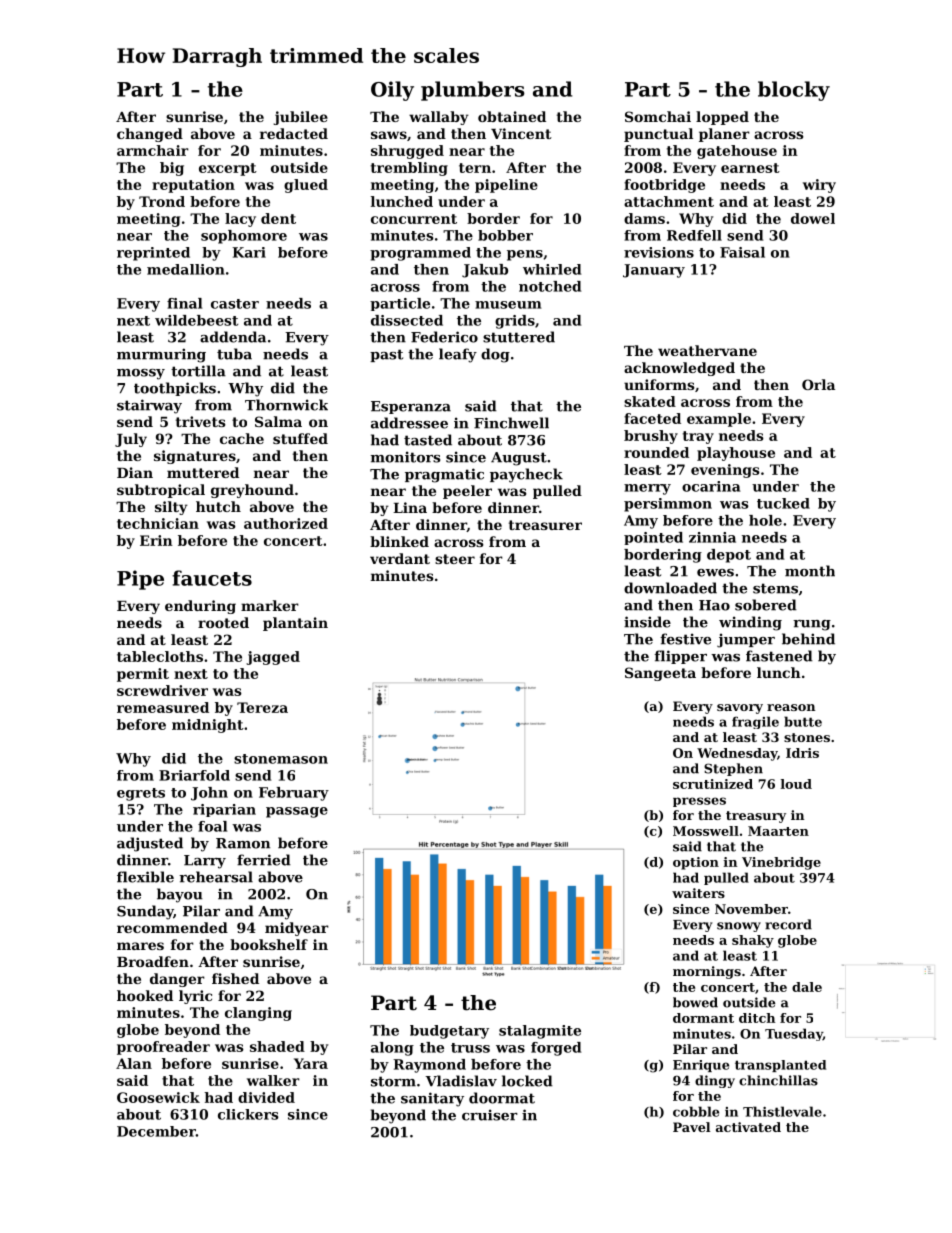 The height and width of the document is (1233, 952). What do you see at coordinates (724, 135) in the document?
I see `planer` at bounding box center [724, 135].
